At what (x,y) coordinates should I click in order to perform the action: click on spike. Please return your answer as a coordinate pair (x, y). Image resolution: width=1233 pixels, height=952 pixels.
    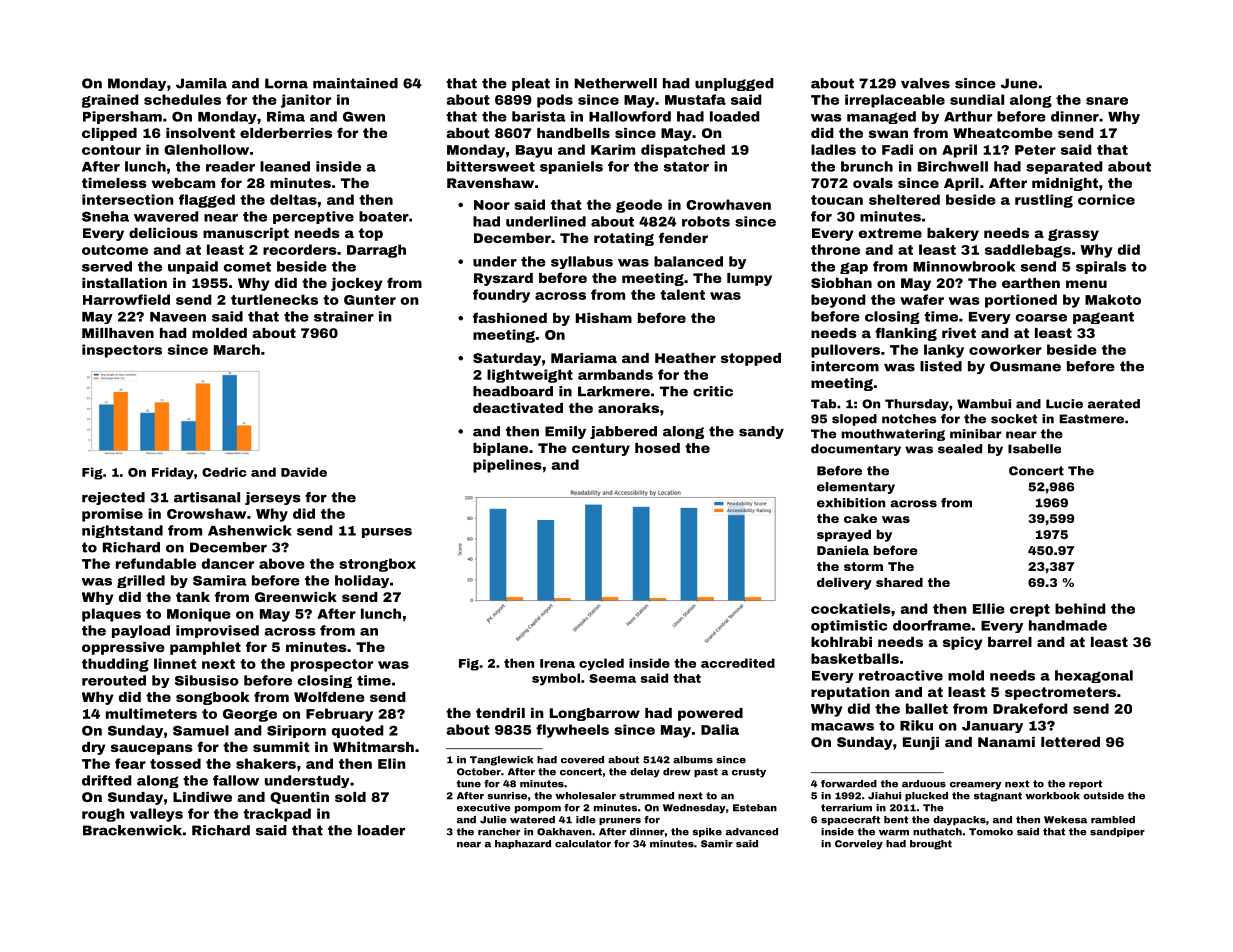
    Looking at the image, I should click on (707, 832).
